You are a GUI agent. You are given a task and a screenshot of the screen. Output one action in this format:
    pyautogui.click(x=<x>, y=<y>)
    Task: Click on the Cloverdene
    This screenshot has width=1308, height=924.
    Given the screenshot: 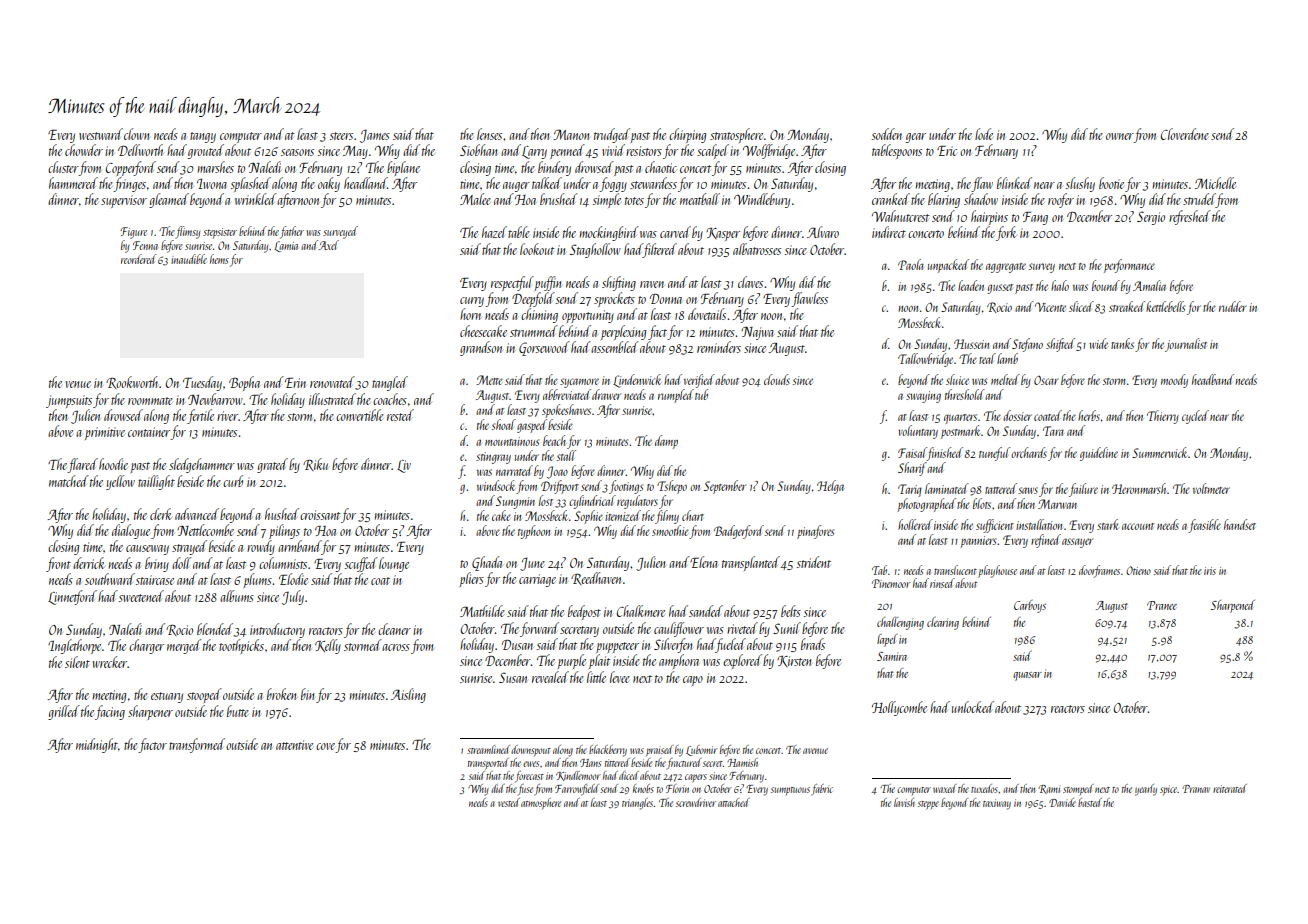 What is the action you would take?
    pyautogui.click(x=1185, y=134)
